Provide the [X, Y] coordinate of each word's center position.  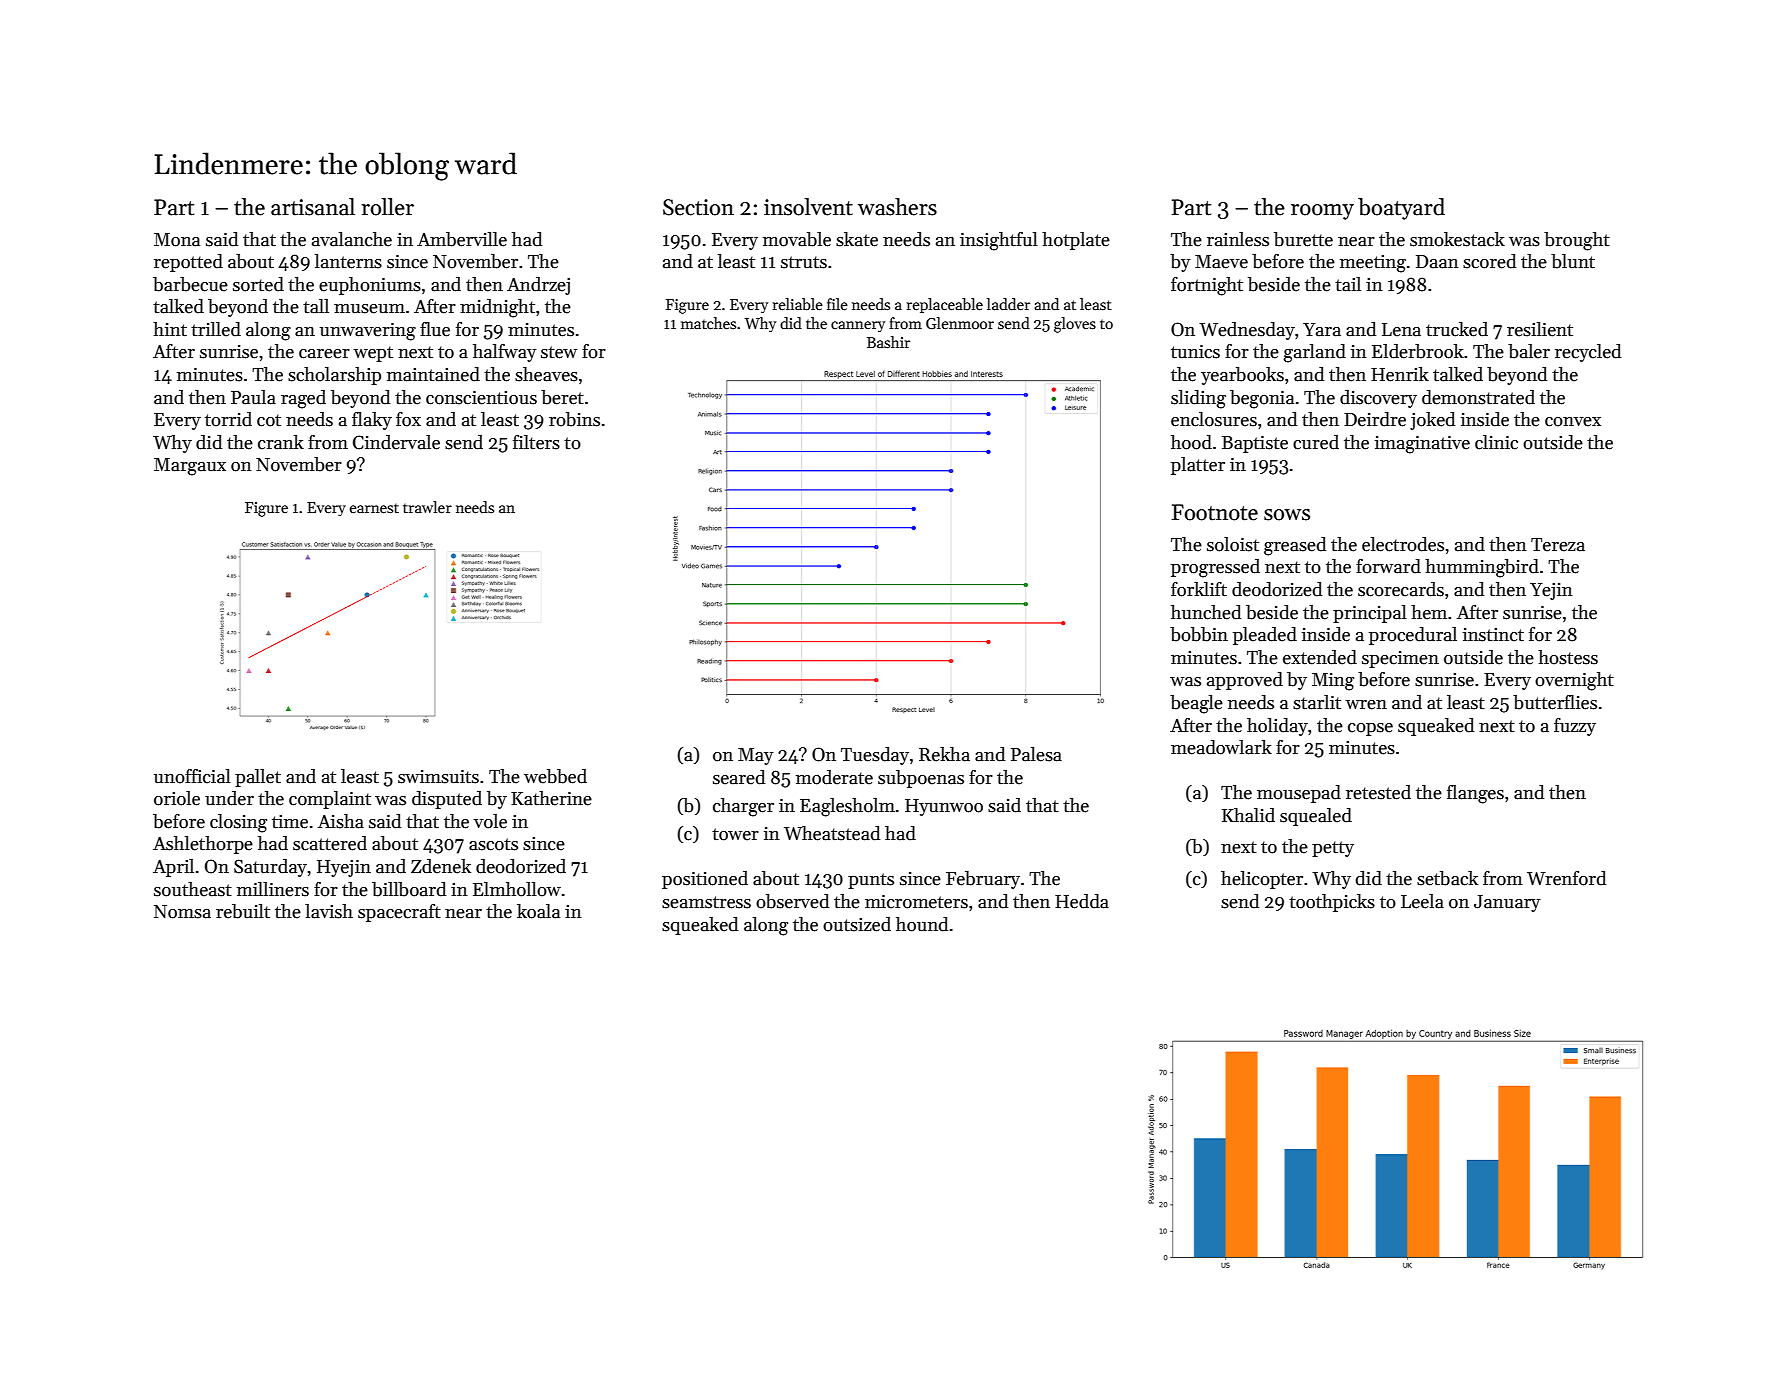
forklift [1199, 589]
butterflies [1555, 702]
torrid [228, 419]
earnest [374, 508]
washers [897, 207]
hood [1191, 442]
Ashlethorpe [203, 845]
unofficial [192, 776]
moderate [834, 777]
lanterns [348, 261]
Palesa [1036, 754]
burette [1303, 239]
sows [1287, 515]
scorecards [1401, 589]
